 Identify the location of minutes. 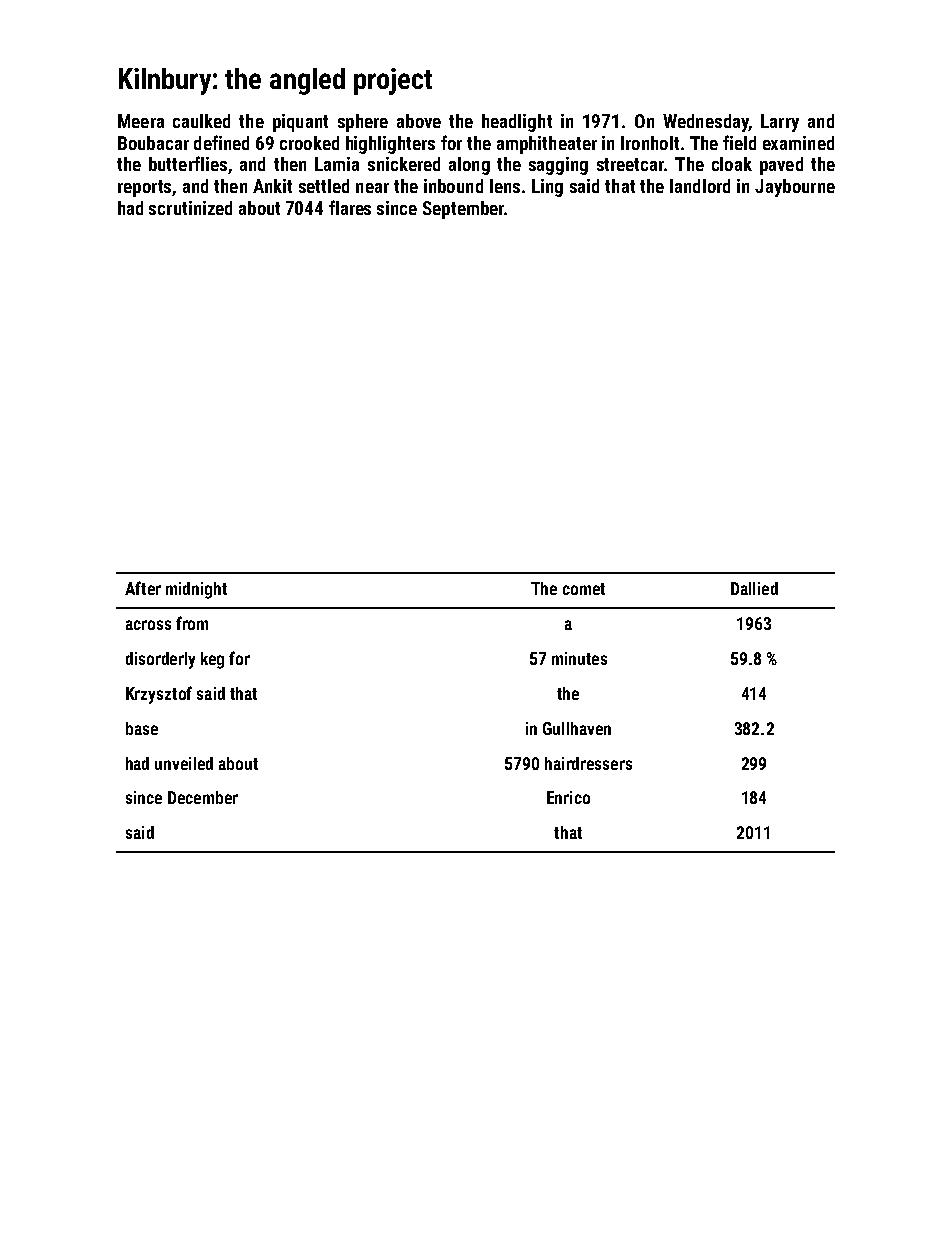
(579, 658).
